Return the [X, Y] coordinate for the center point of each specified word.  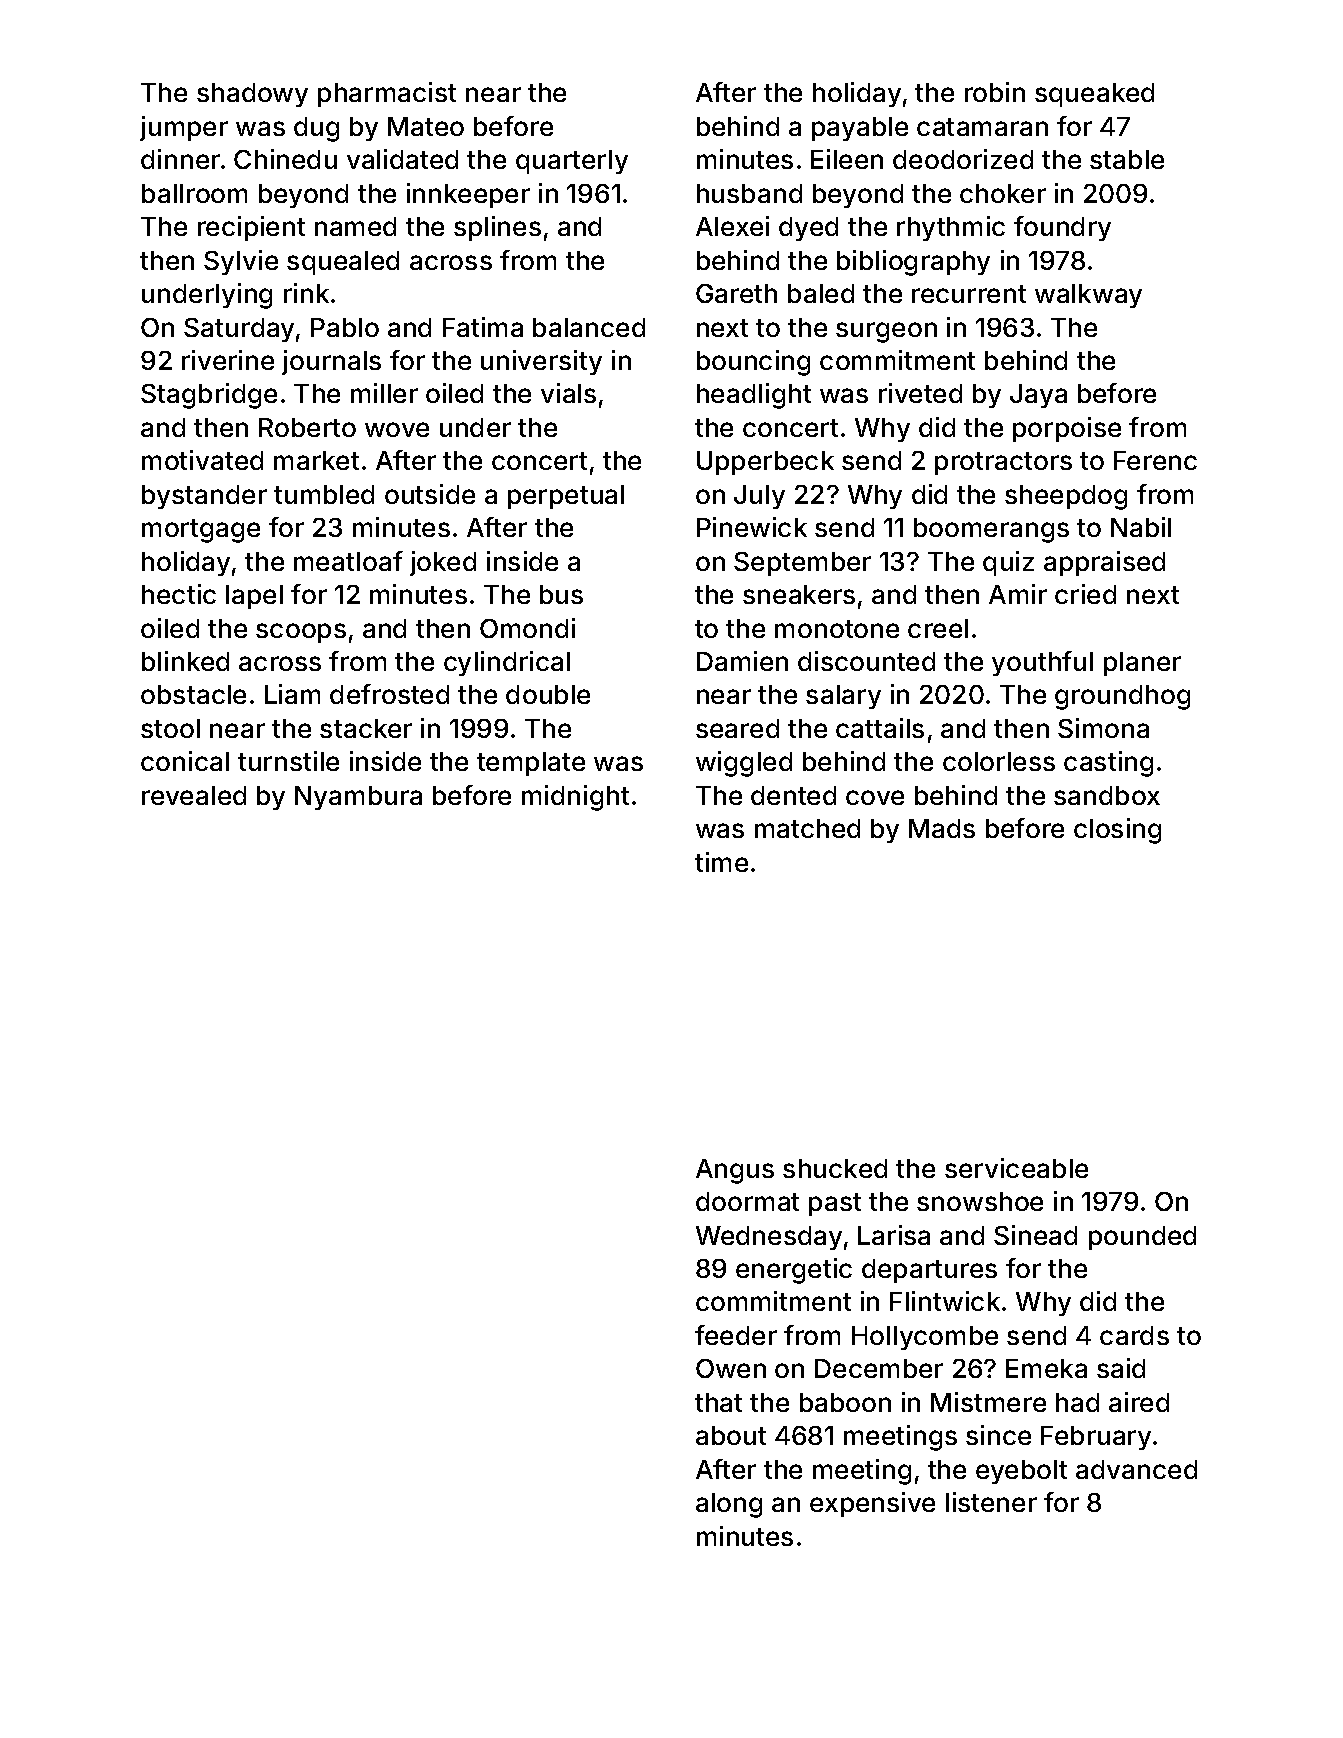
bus [561, 594]
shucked [835, 1168]
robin [995, 92]
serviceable [1016, 1168]
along [729, 1505]
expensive [872, 1504]
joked [443, 563]
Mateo [426, 126]
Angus [735, 1171]
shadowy [252, 95]
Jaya [1038, 396]
